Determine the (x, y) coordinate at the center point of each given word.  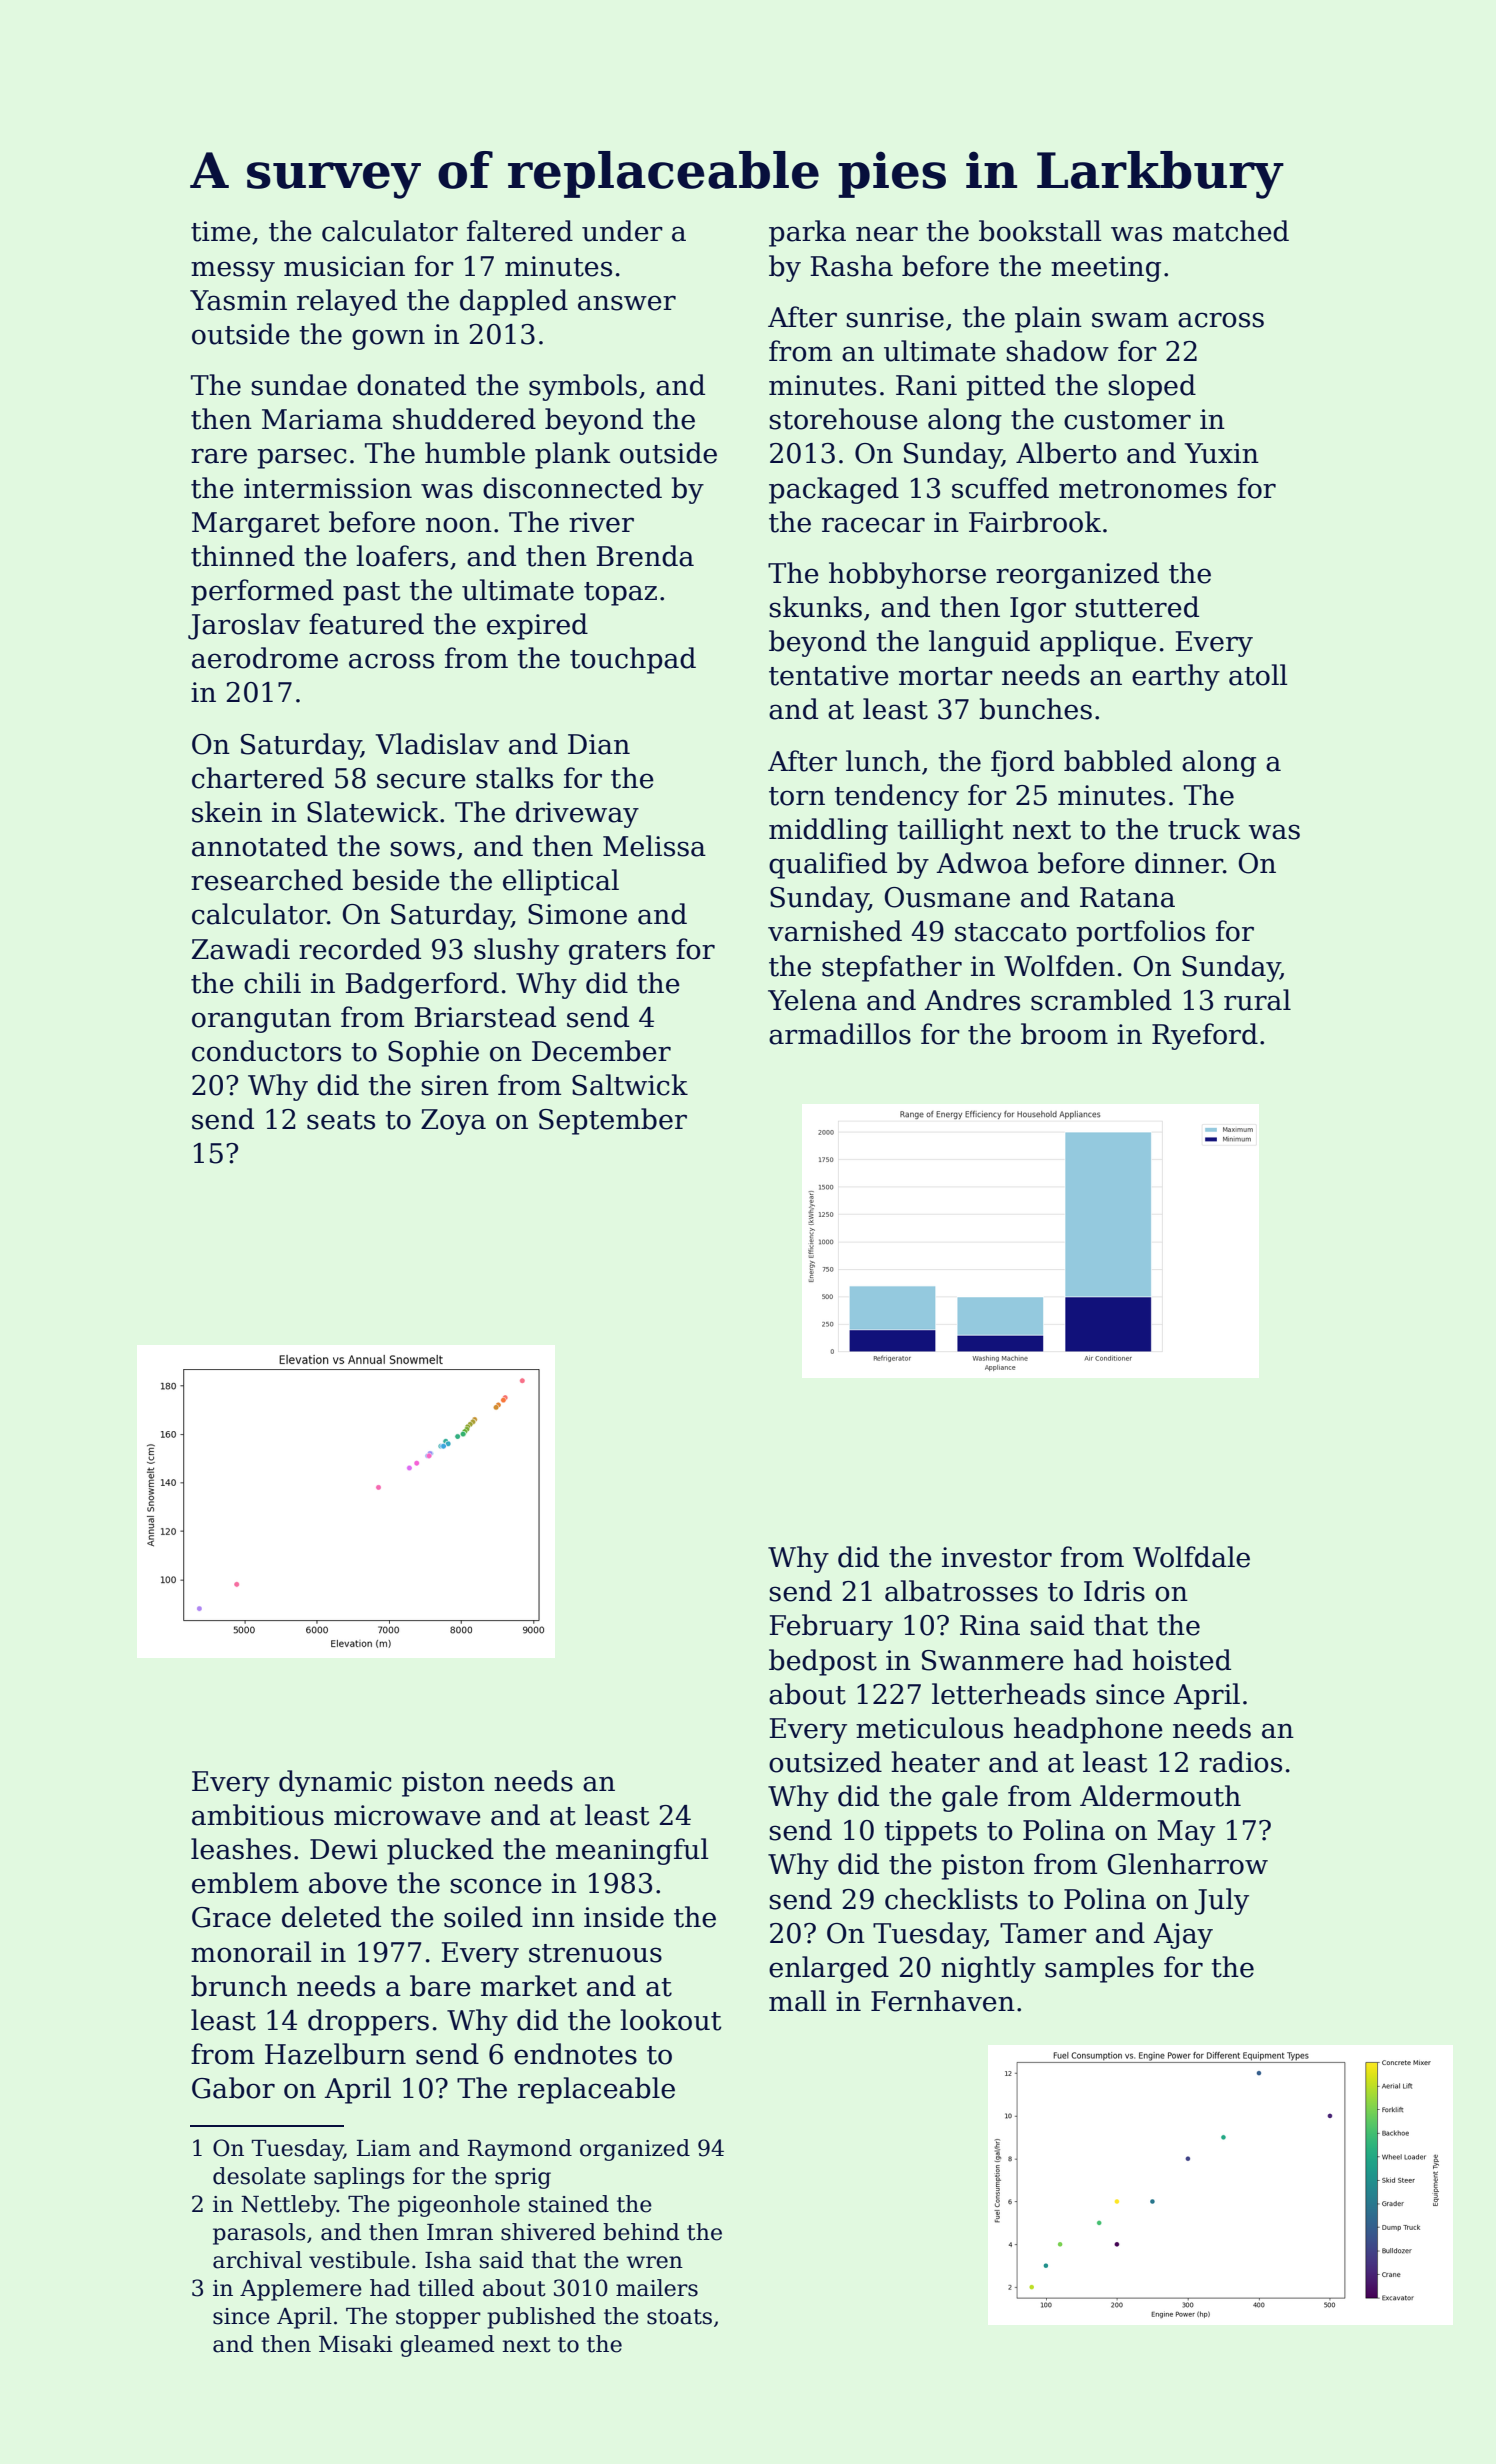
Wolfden (1059, 966)
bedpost (823, 1662)
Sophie (433, 1053)
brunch (239, 1986)
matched (1231, 231)
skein (227, 812)
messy (233, 271)
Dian (599, 744)
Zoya (453, 1122)
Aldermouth (1160, 1796)
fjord (1022, 763)
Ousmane (947, 897)
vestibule (359, 2260)
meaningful (632, 1851)
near (887, 234)
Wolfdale (1191, 1557)
